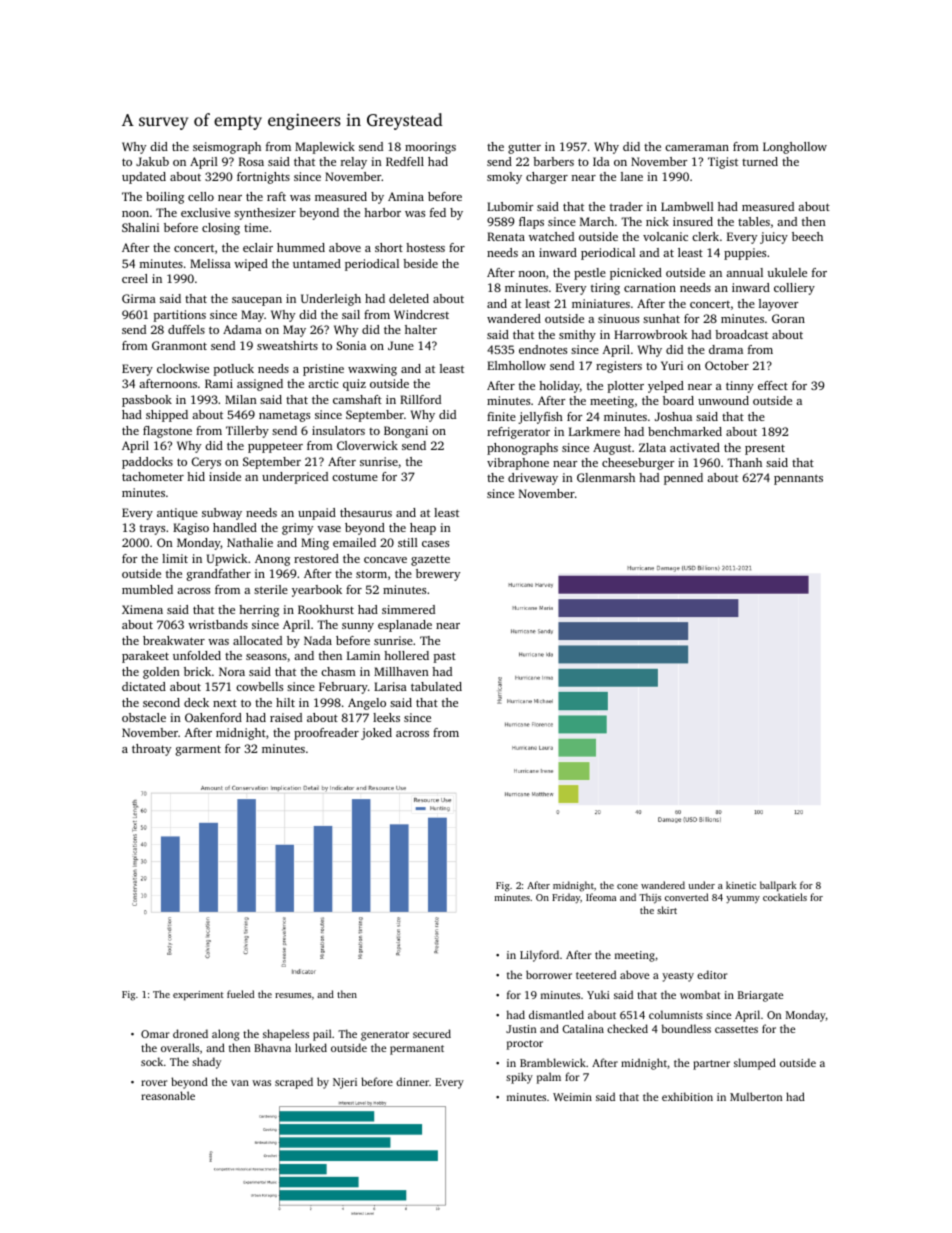  Describe the element at coordinates (723, 163) in the screenshot. I see `Tigist` at that location.
